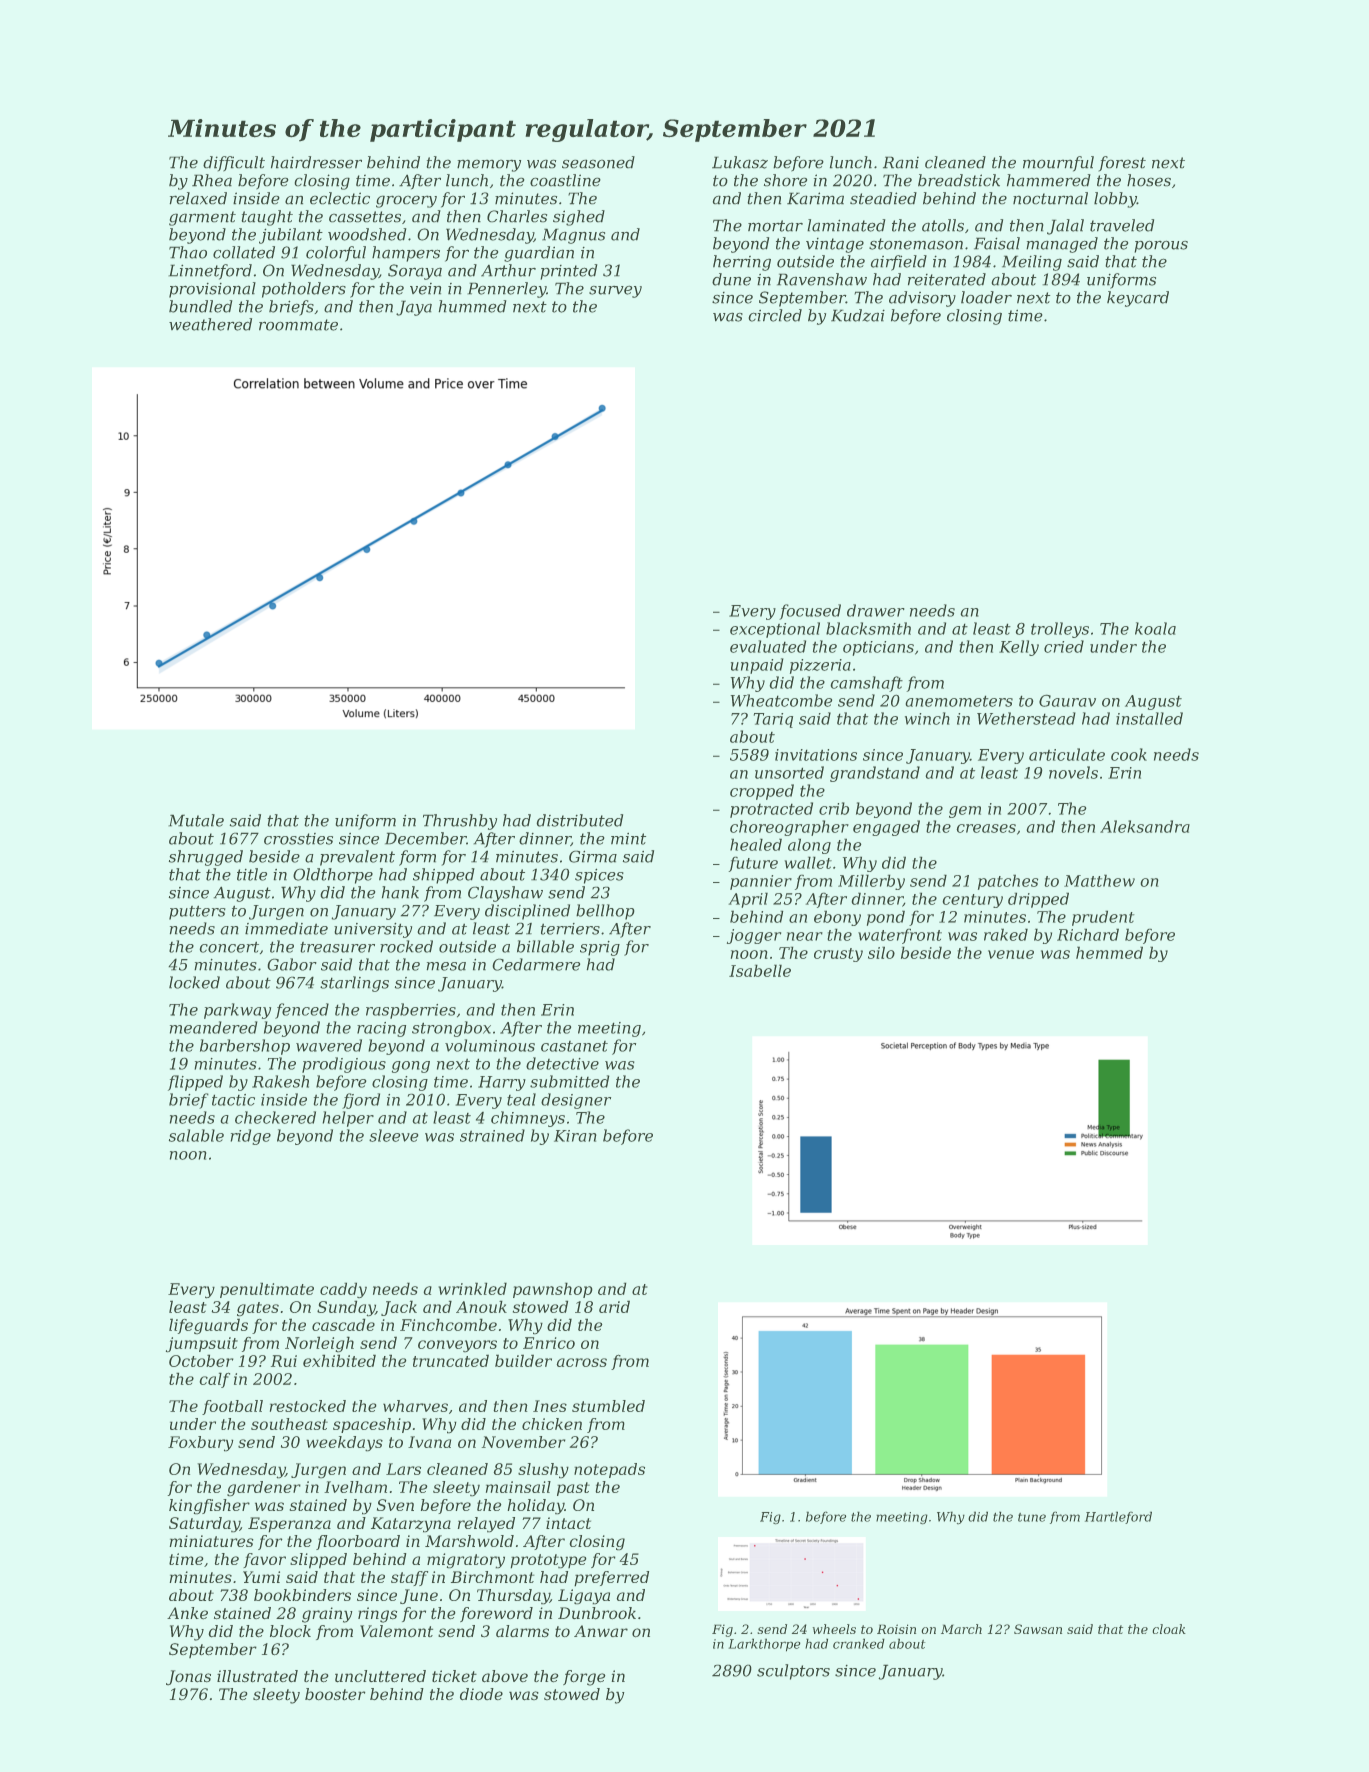  What do you see at coordinates (406, 202) in the page?
I see `grocery` at bounding box center [406, 202].
